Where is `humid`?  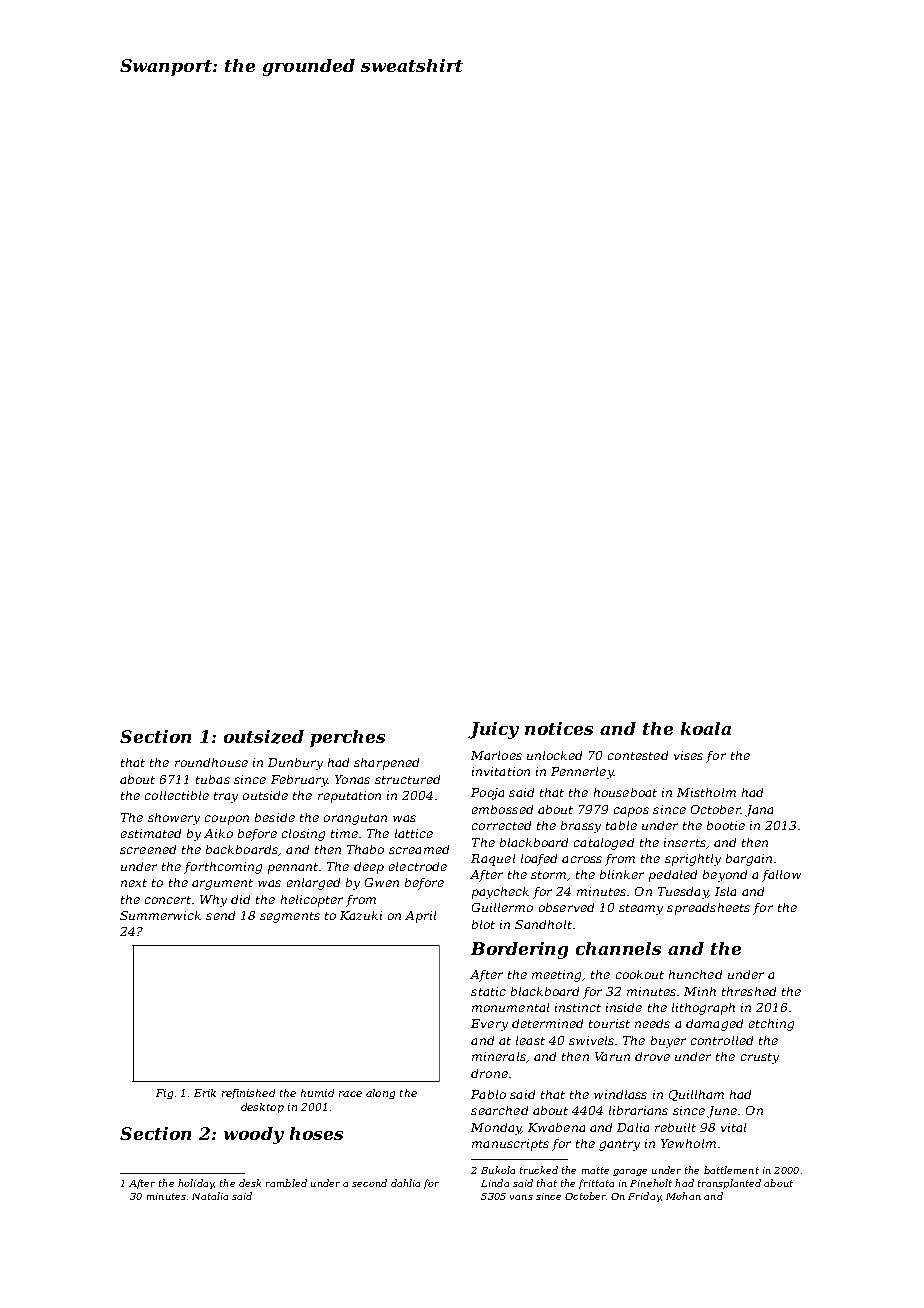
humid is located at coordinates (317, 1093).
